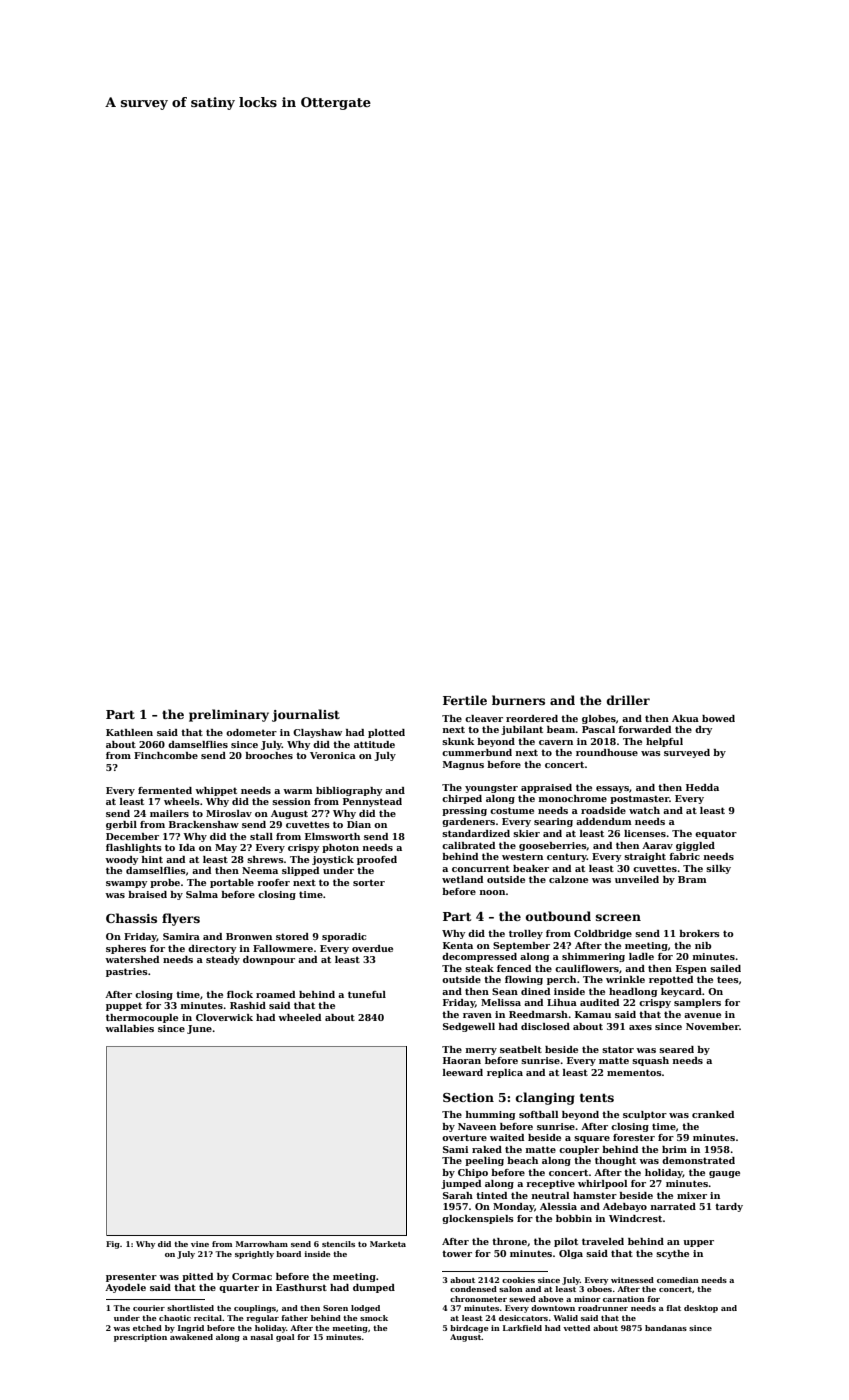 This document has width=849, height=1400. Describe the element at coordinates (607, 752) in the document. I see `roundhouse` at that location.
